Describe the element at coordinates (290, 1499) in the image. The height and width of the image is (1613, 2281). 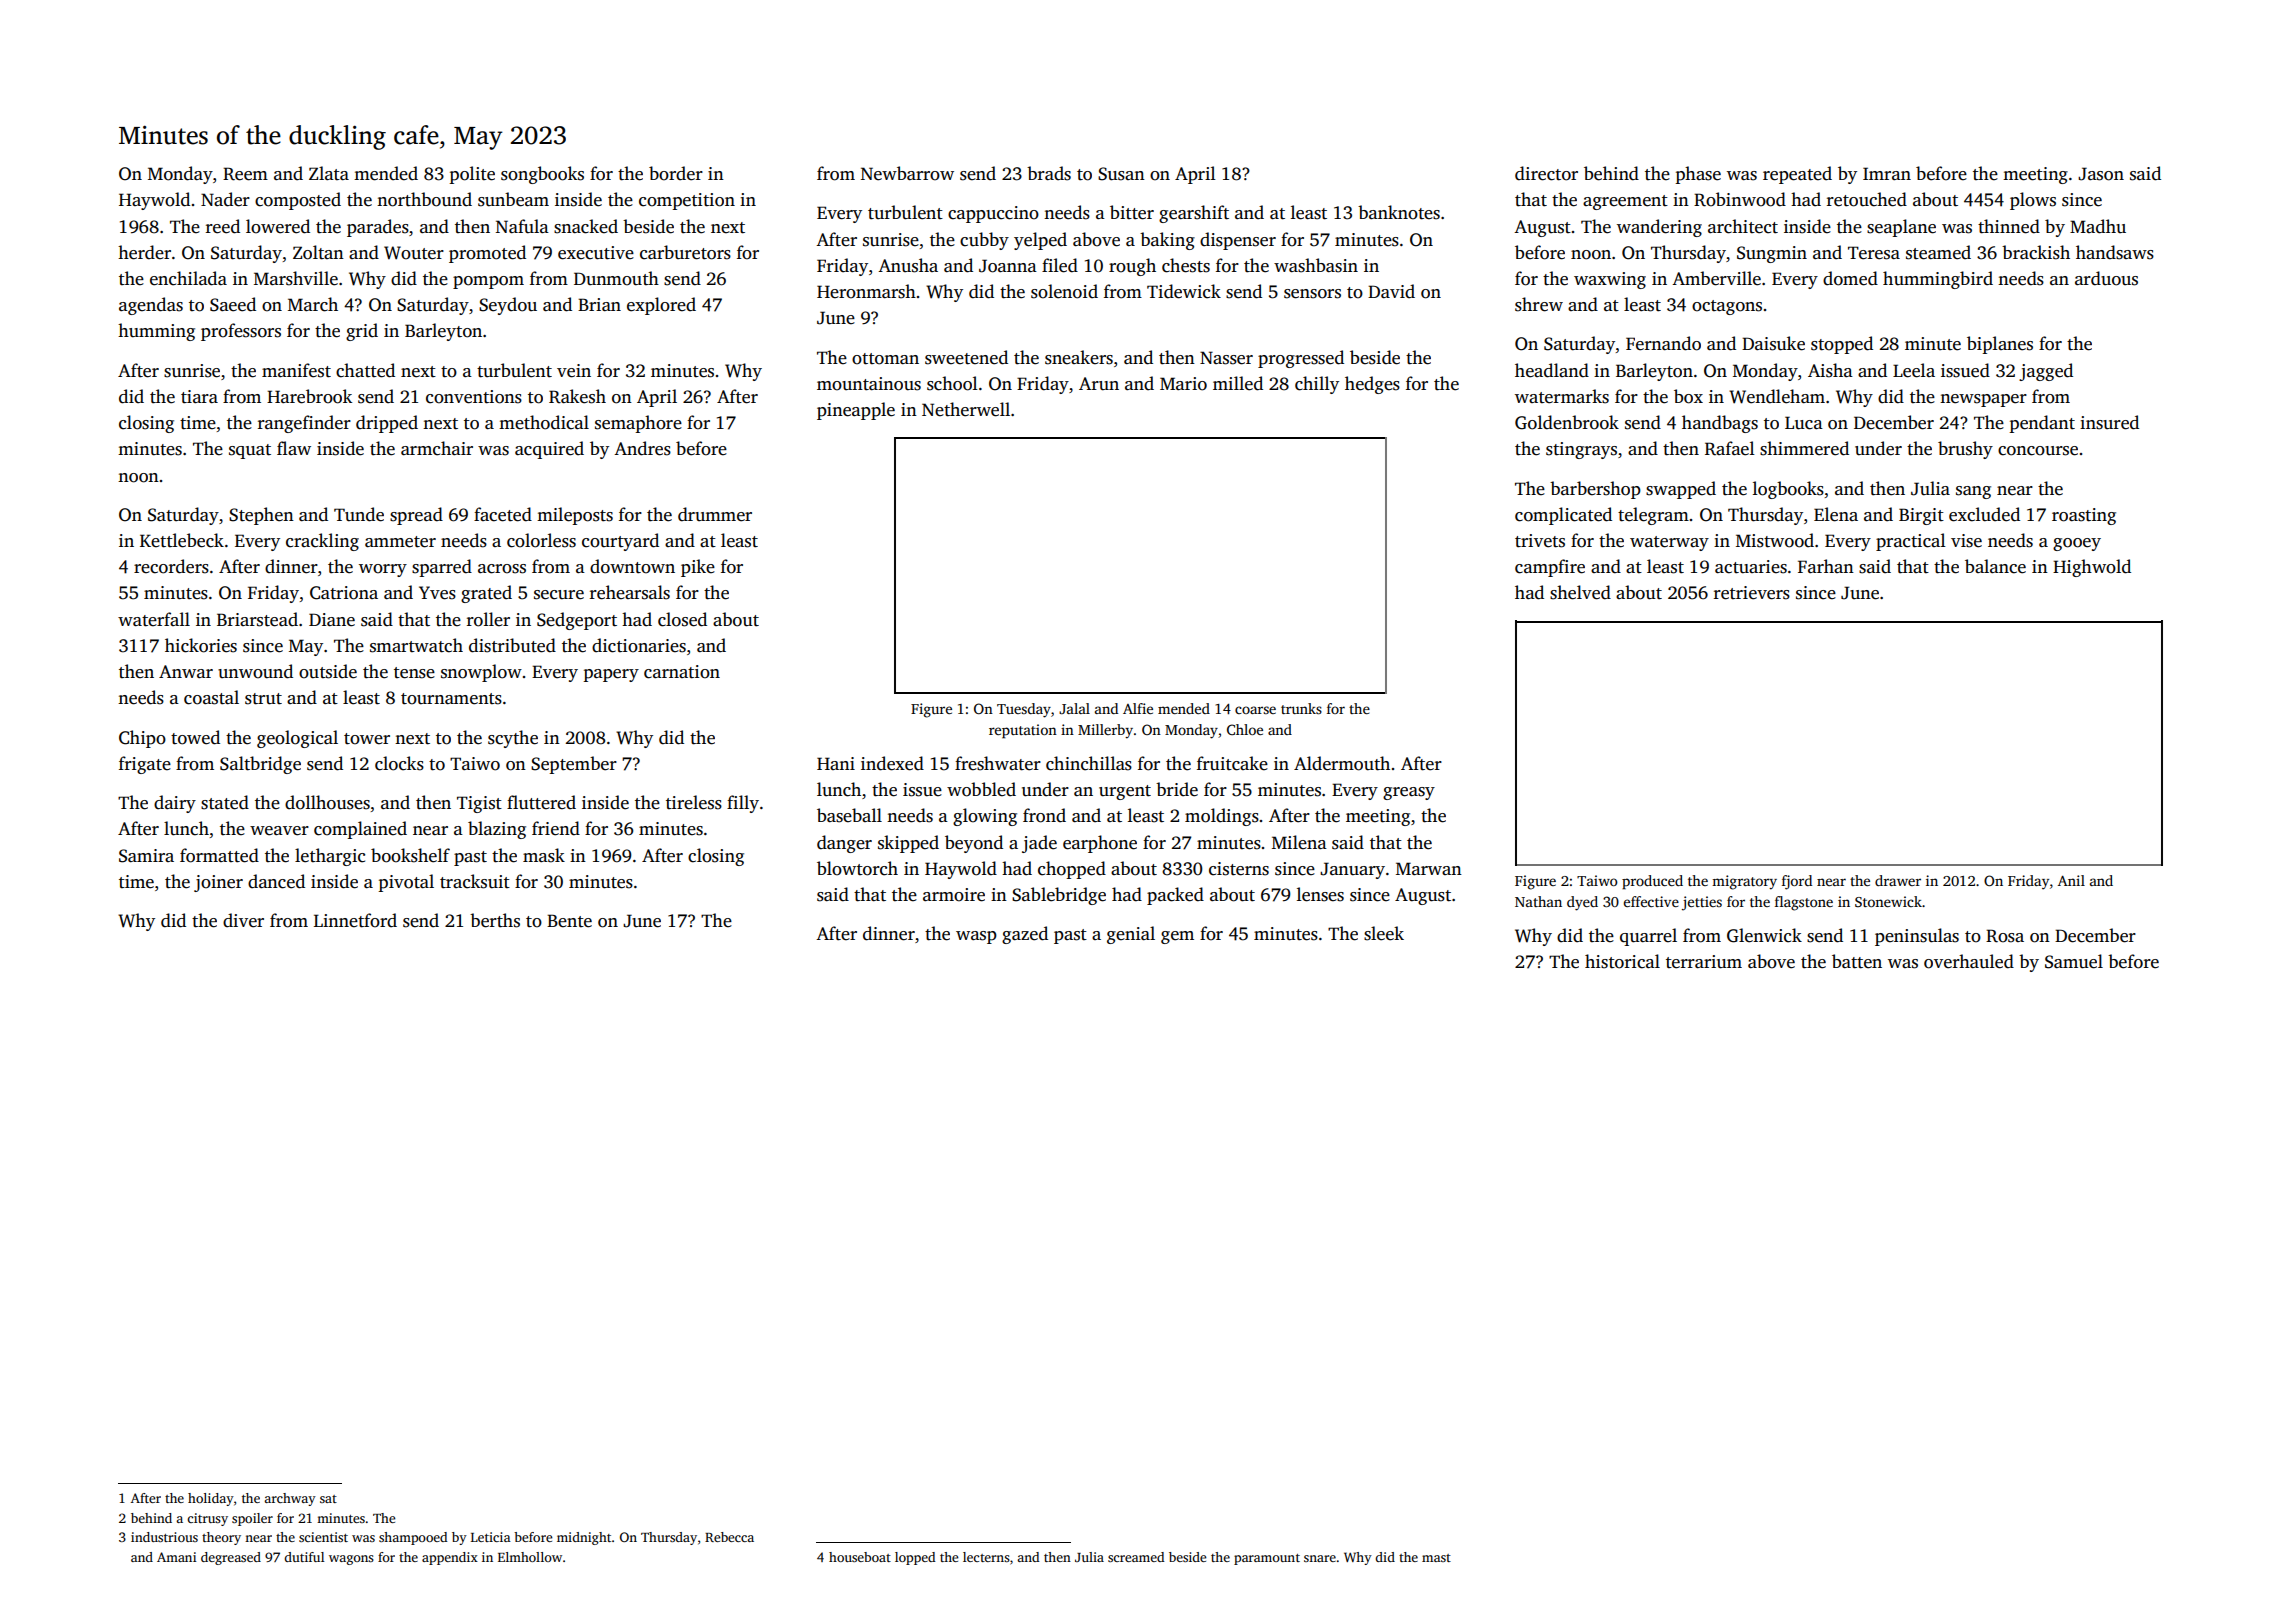
I see `archway` at that location.
